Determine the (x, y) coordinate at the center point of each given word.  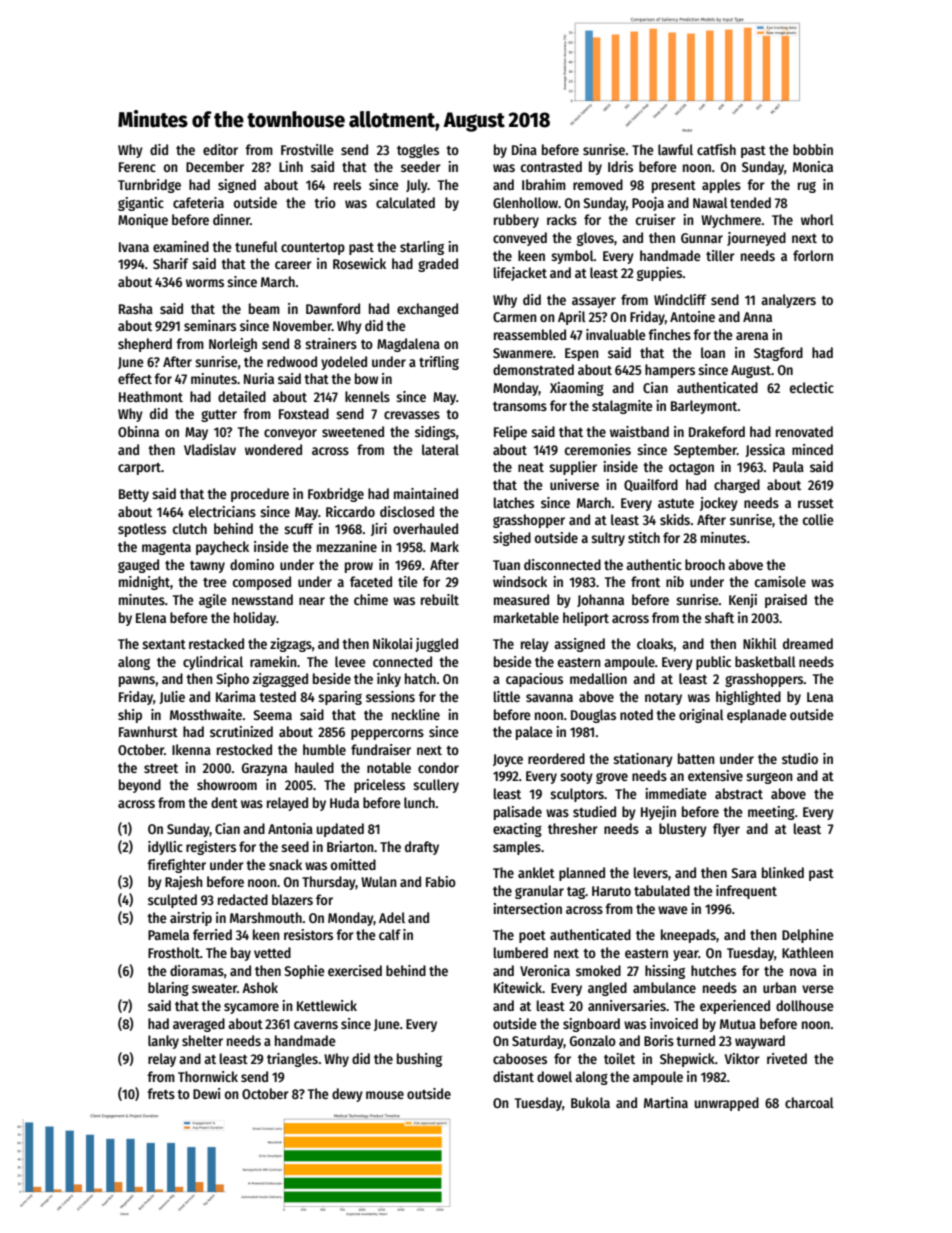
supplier (573, 468)
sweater (214, 988)
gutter (219, 416)
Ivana (134, 247)
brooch (705, 564)
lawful (675, 149)
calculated (405, 202)
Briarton (350, 846)
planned (582, 874)
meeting (771, 813)
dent (224, 802)
